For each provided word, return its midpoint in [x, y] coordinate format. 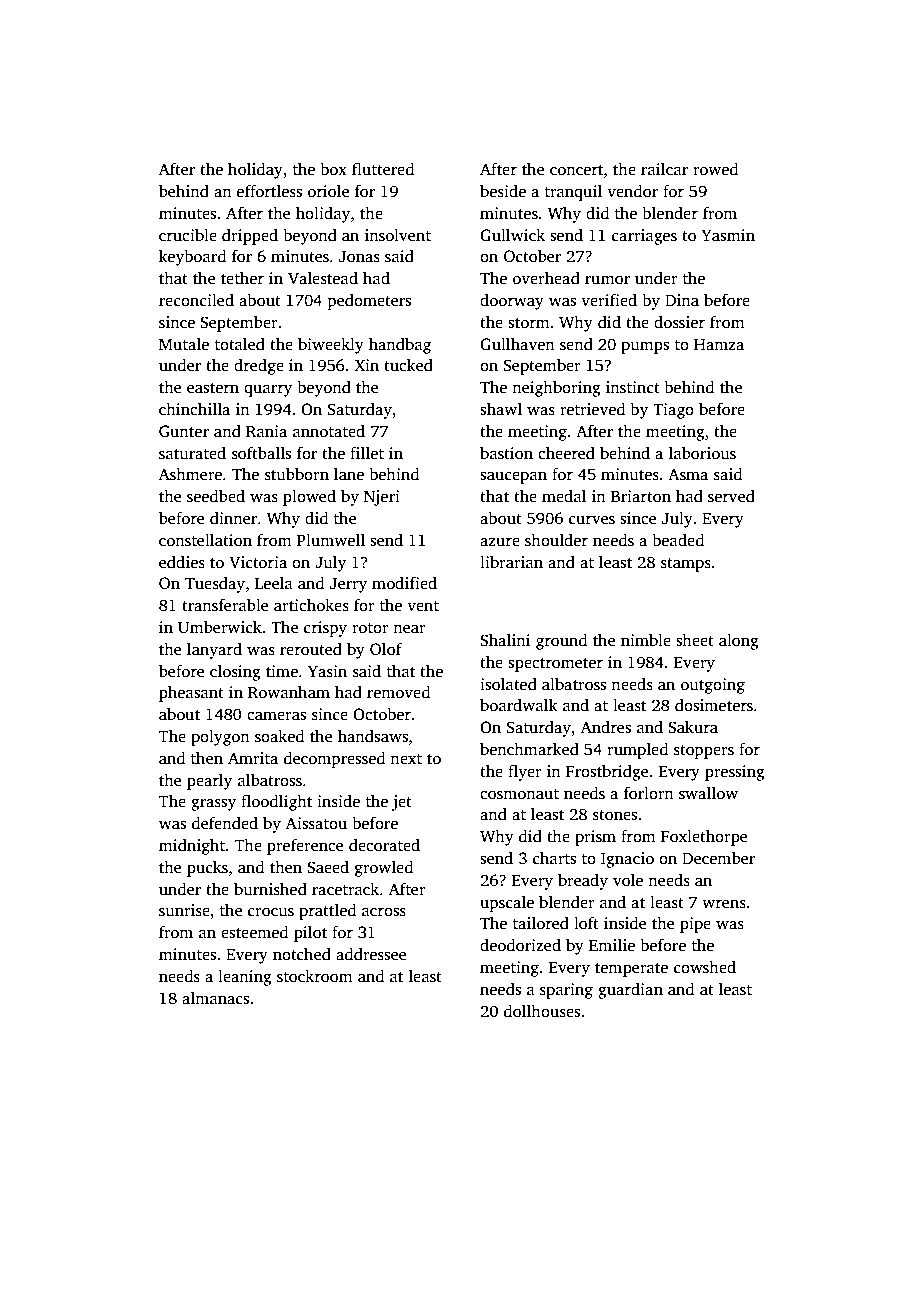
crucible [188, 235]
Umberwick [220, 627]
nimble [646, 640]
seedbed [216, 496]
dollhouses [542, 1011]
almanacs [215, 998]
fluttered [383, 169]
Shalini [505, 640]
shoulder [556, 540]
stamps [686, 565]
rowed [715, 169]
